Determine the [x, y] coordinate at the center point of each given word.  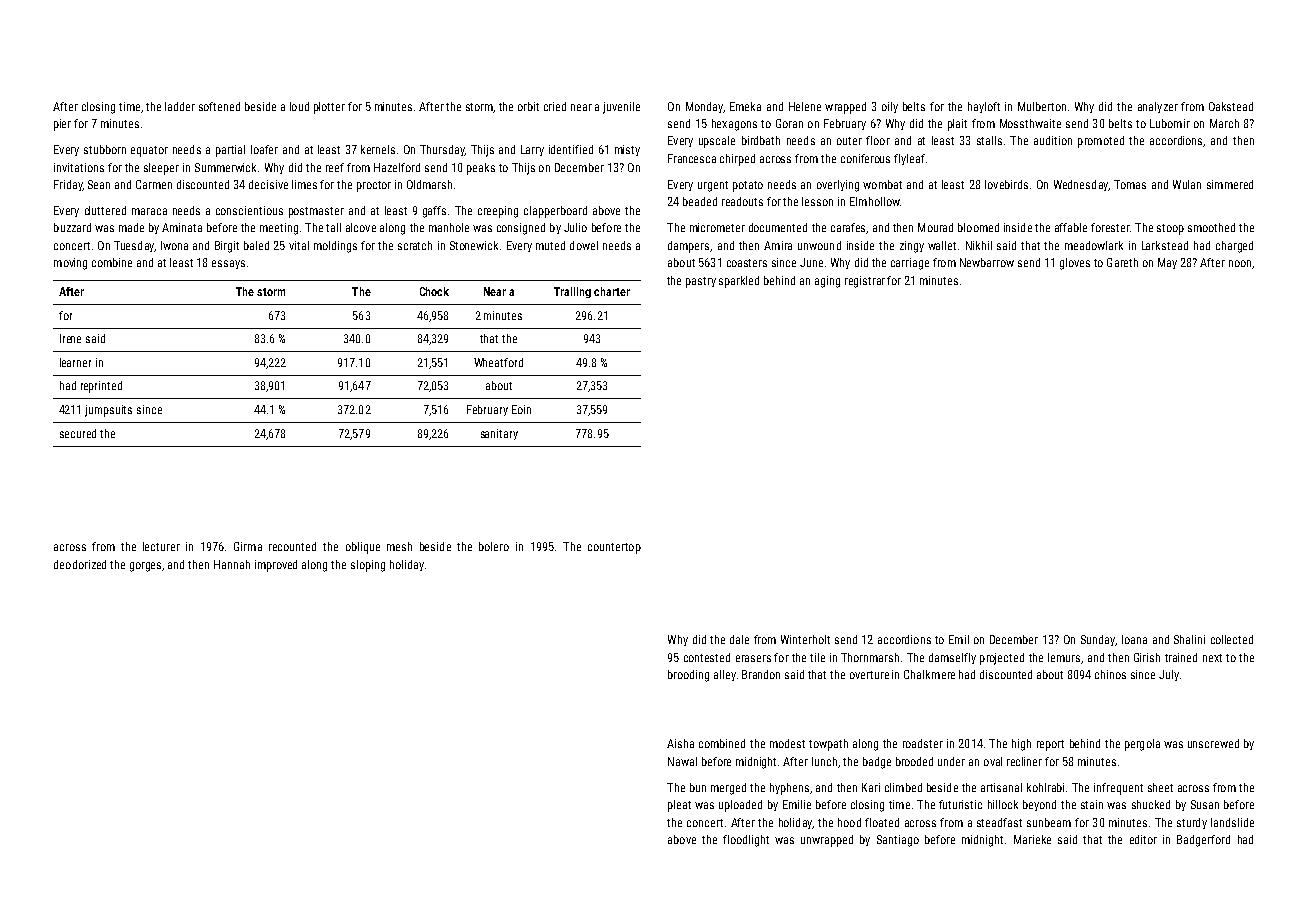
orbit [528, 106]
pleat [679, 806]
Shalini [1189, 639]
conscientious [249, 210]
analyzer [1158, 107]
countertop [614, 548]
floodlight [746, 841]
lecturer [161, 546]
